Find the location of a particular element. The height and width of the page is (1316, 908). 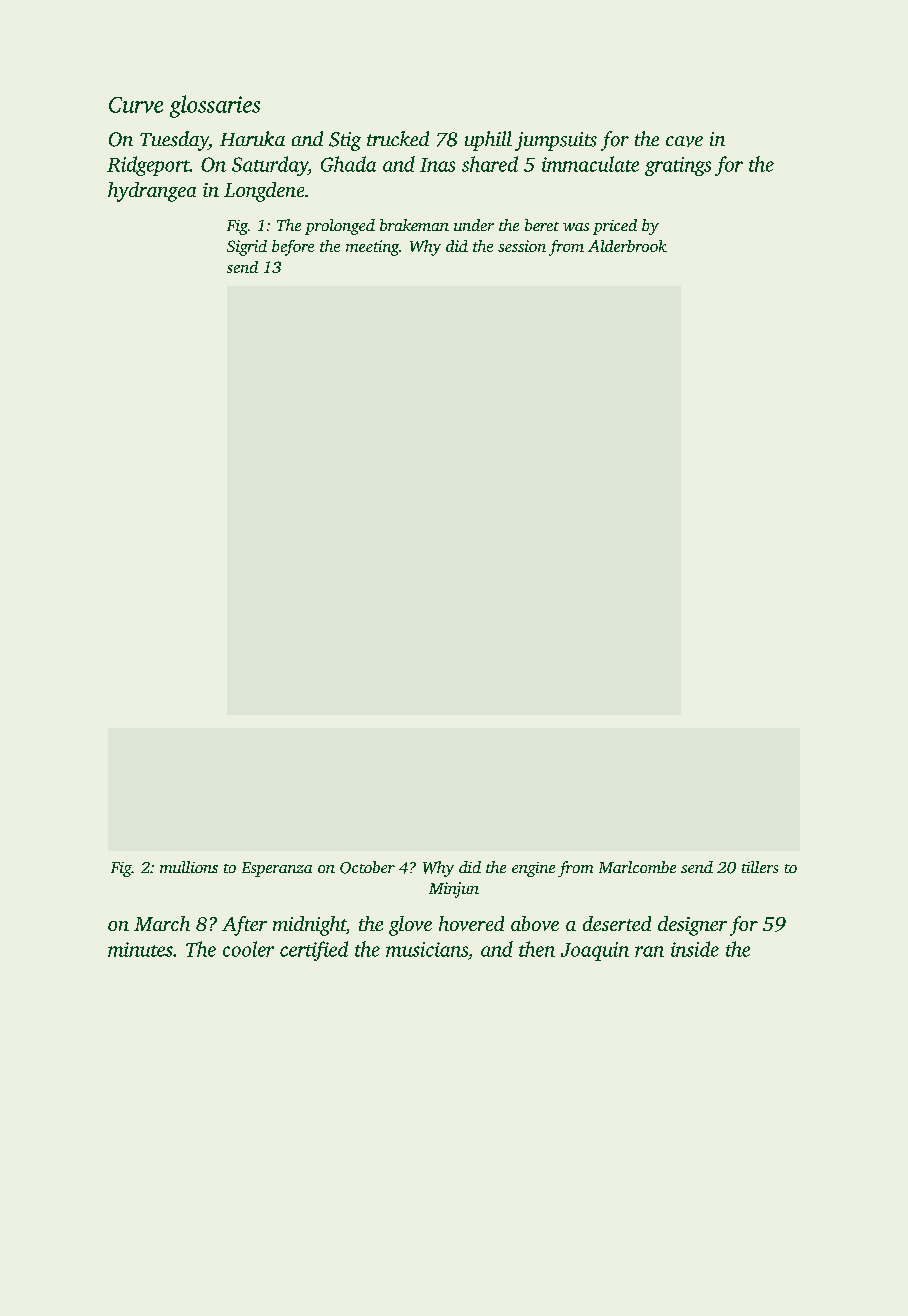

above is located at coordinates (535, 923).
